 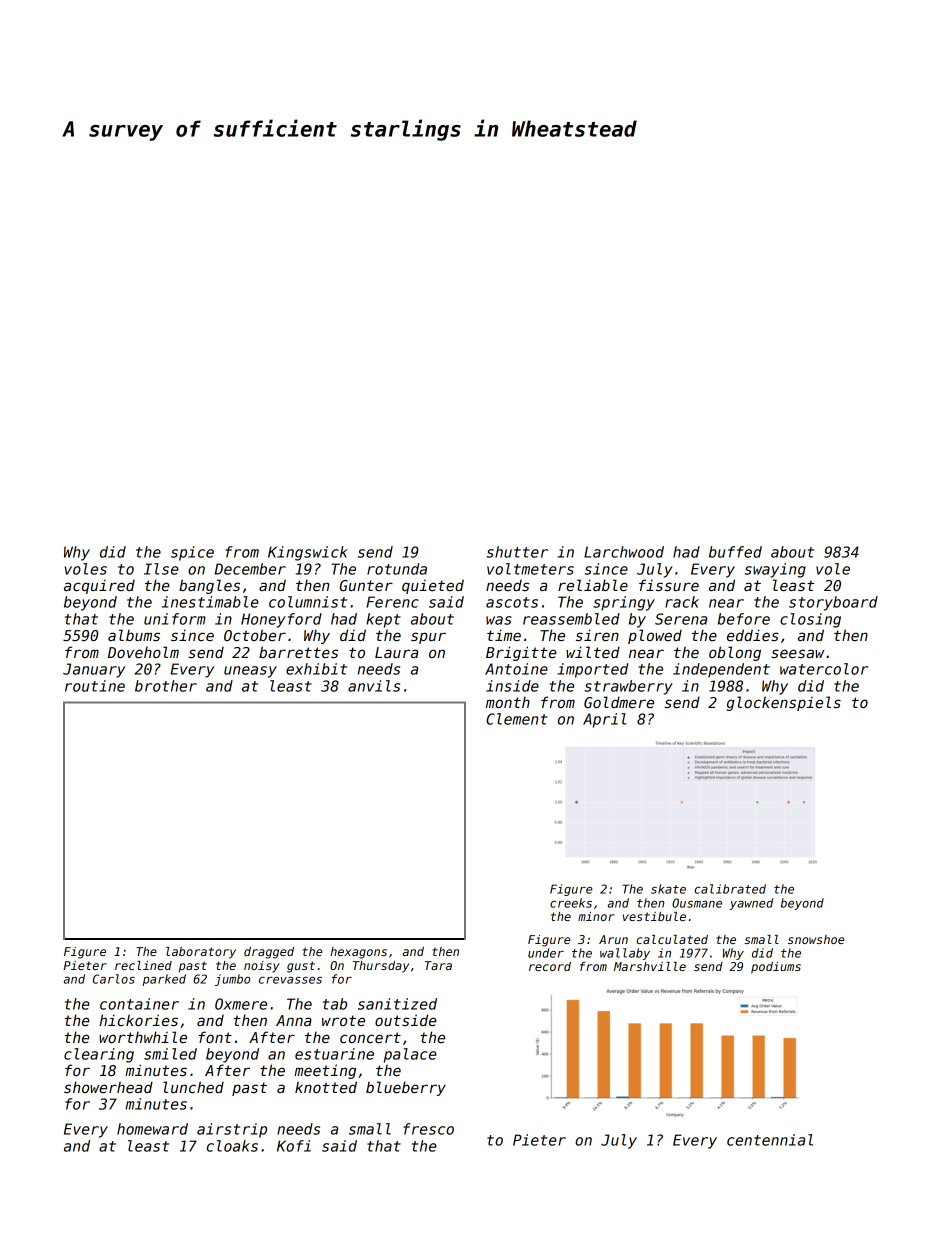 What do you see at coordinates (95, 686) in the screenshot?
I see `routine` at bounding box center [95, 686].
